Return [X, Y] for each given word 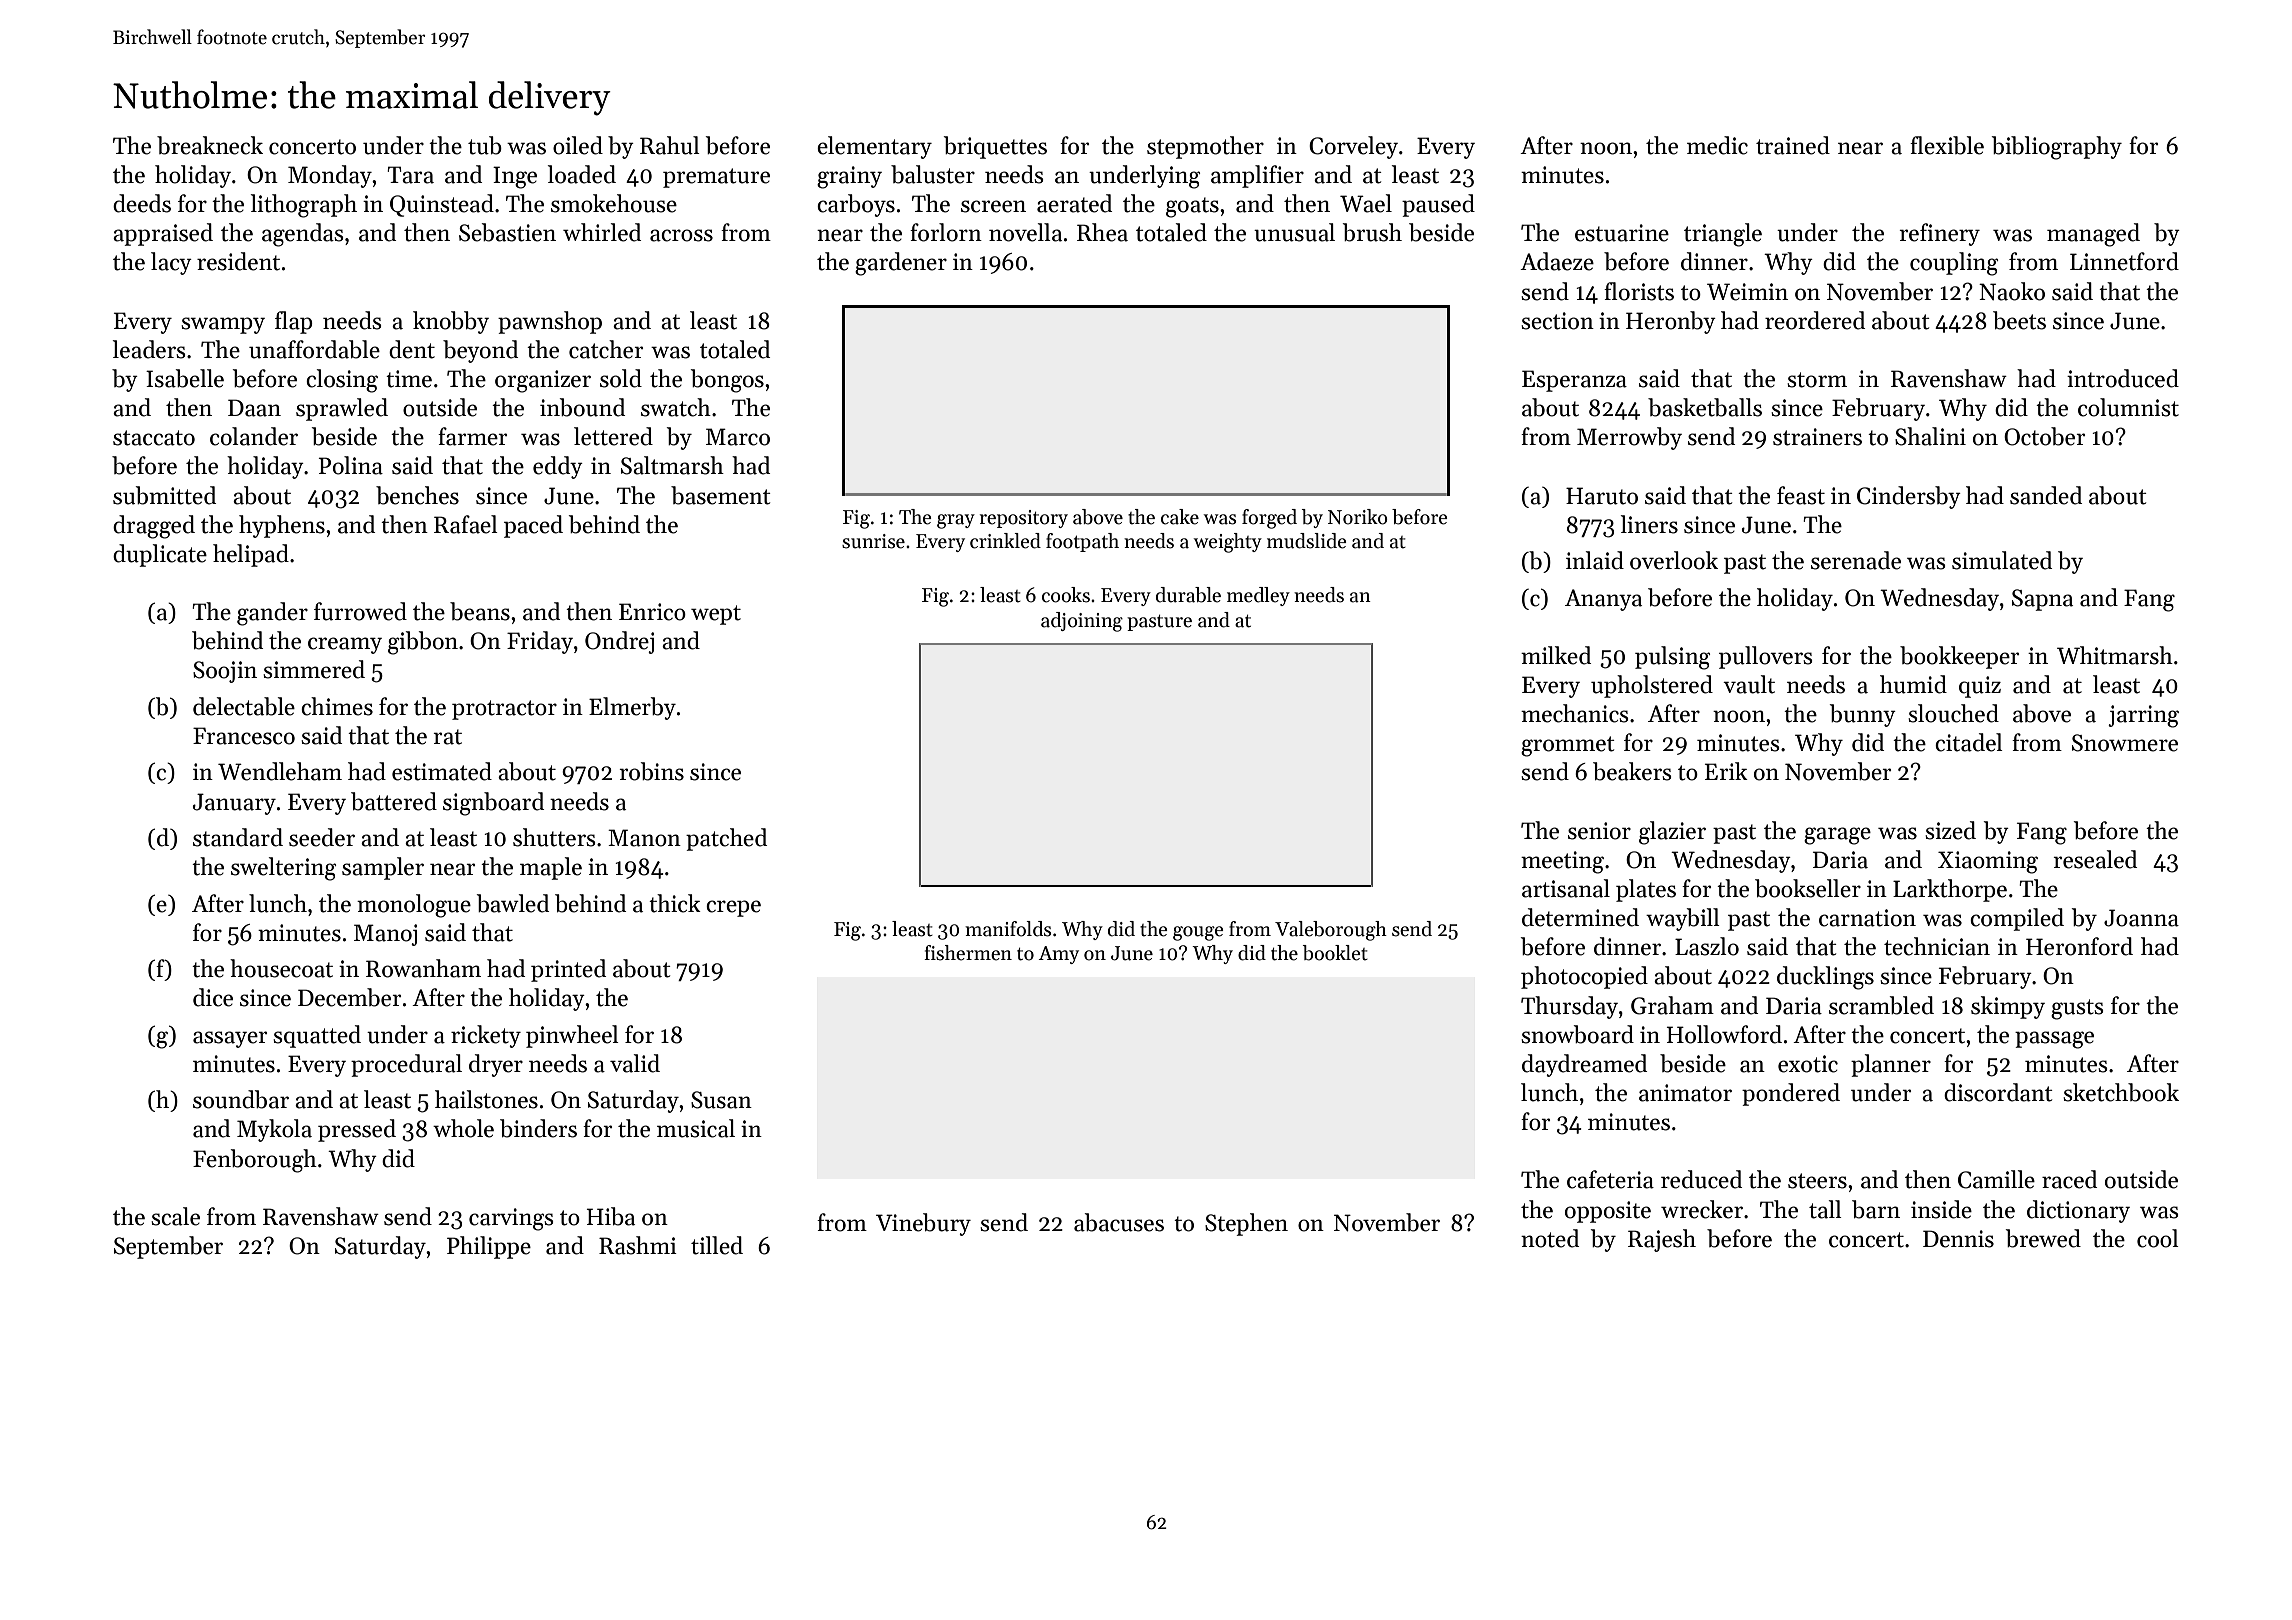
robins [652, 771]
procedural [406, 1065]
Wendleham [280, 771]
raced [2069, 1179]
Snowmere [2125, 743]
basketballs [1705, 407]
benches [417, 495]
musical [696, 1128]
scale [175, 1216]
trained [1793, 145]
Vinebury [923, 1224]
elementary [874, 147]
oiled [578, 145]
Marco [738, 437]
